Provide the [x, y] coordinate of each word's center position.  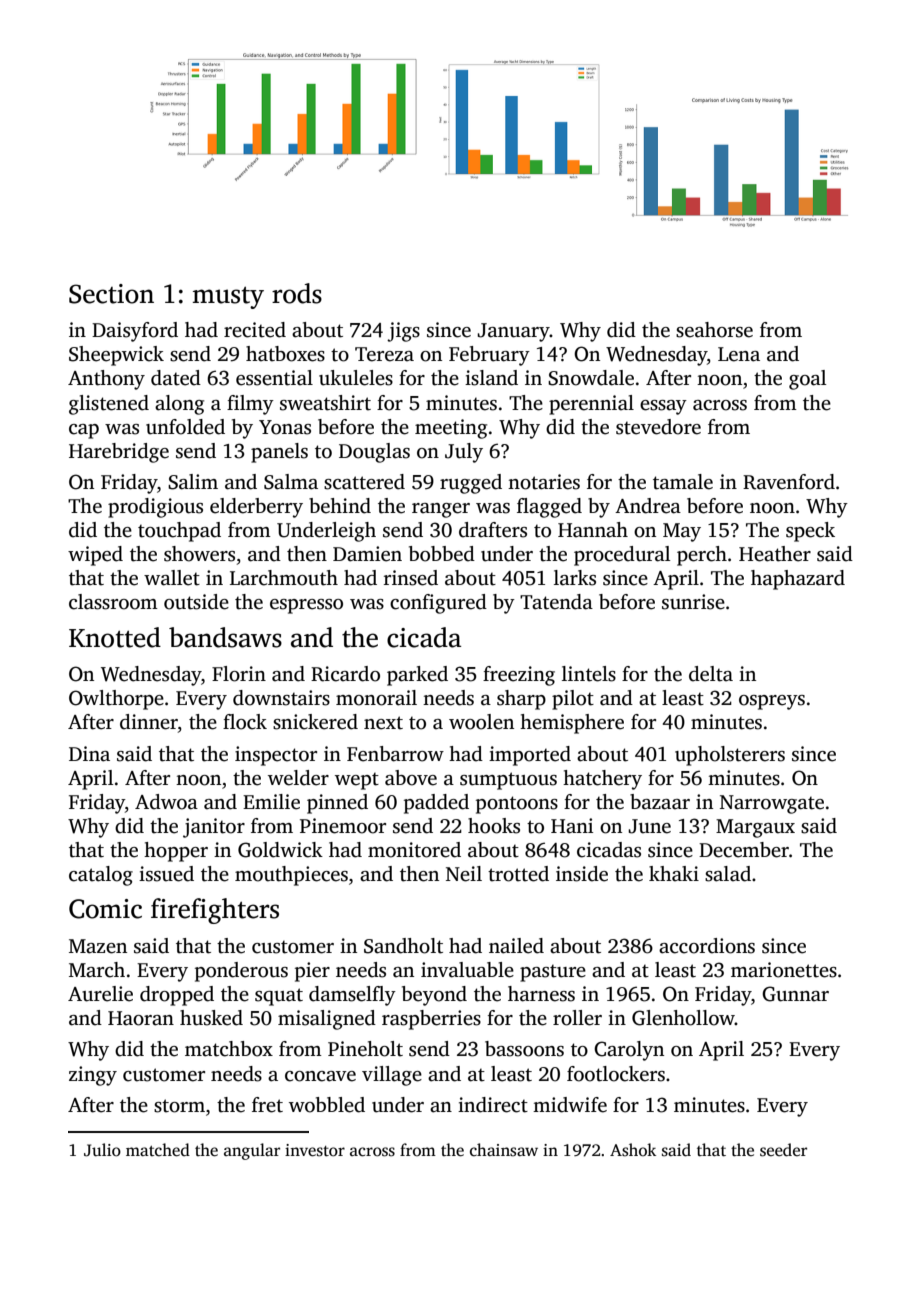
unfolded [185, 427]
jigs [403, 332]
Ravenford [789, 482]
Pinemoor [343, 826]
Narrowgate [772, 804]
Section [111, 294]
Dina [89, 754]
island [491, 378]
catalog [101, 876]
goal [807, 380]
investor [315, 1150]
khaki [674, 874]
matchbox [229, 1049]
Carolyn [629, 1051]
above [411, 778]
